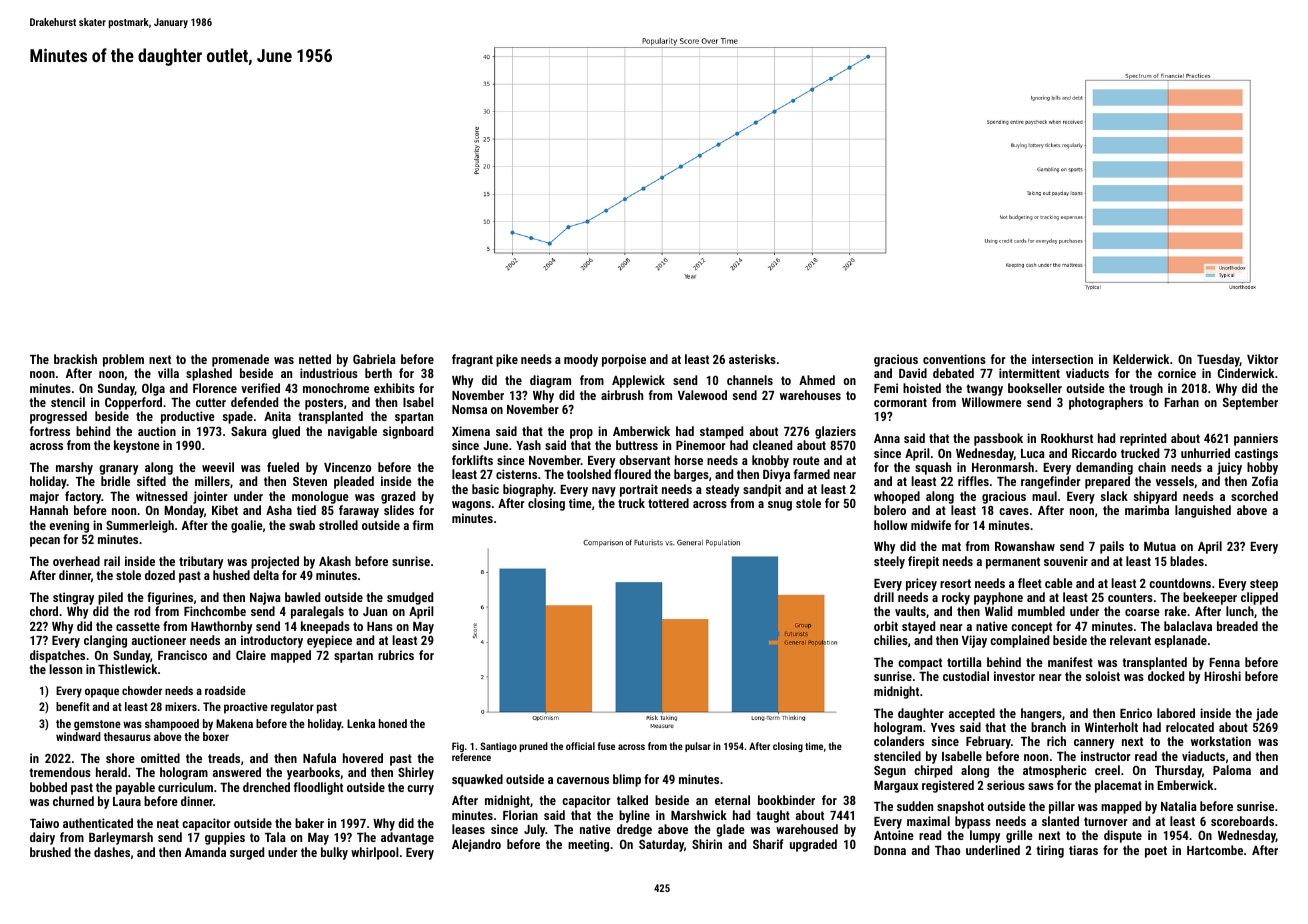 The height and width of the document is (924, 1308). I want to click on smudged, so click(410, 598).
